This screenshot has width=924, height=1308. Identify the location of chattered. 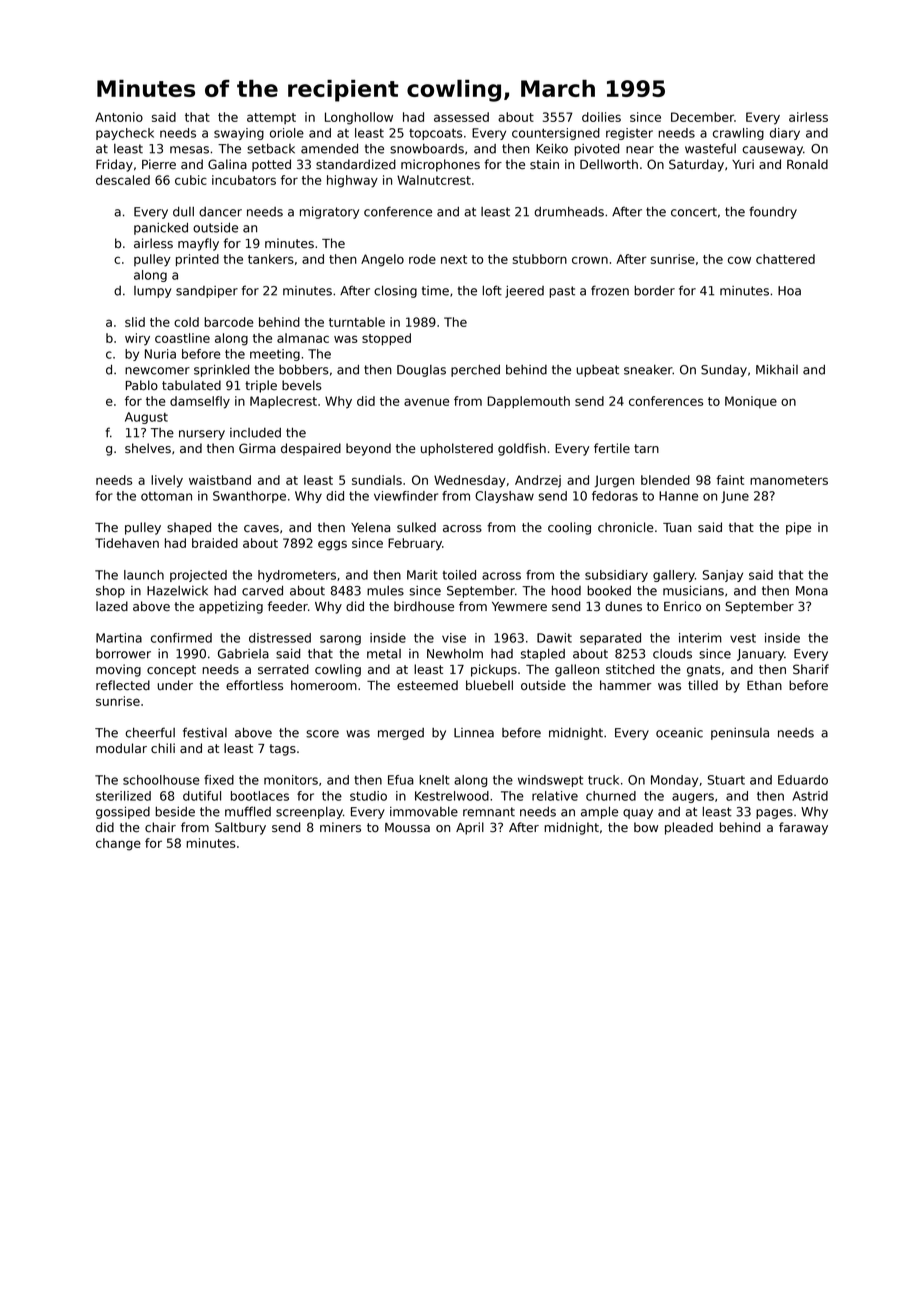
(785, 259).
